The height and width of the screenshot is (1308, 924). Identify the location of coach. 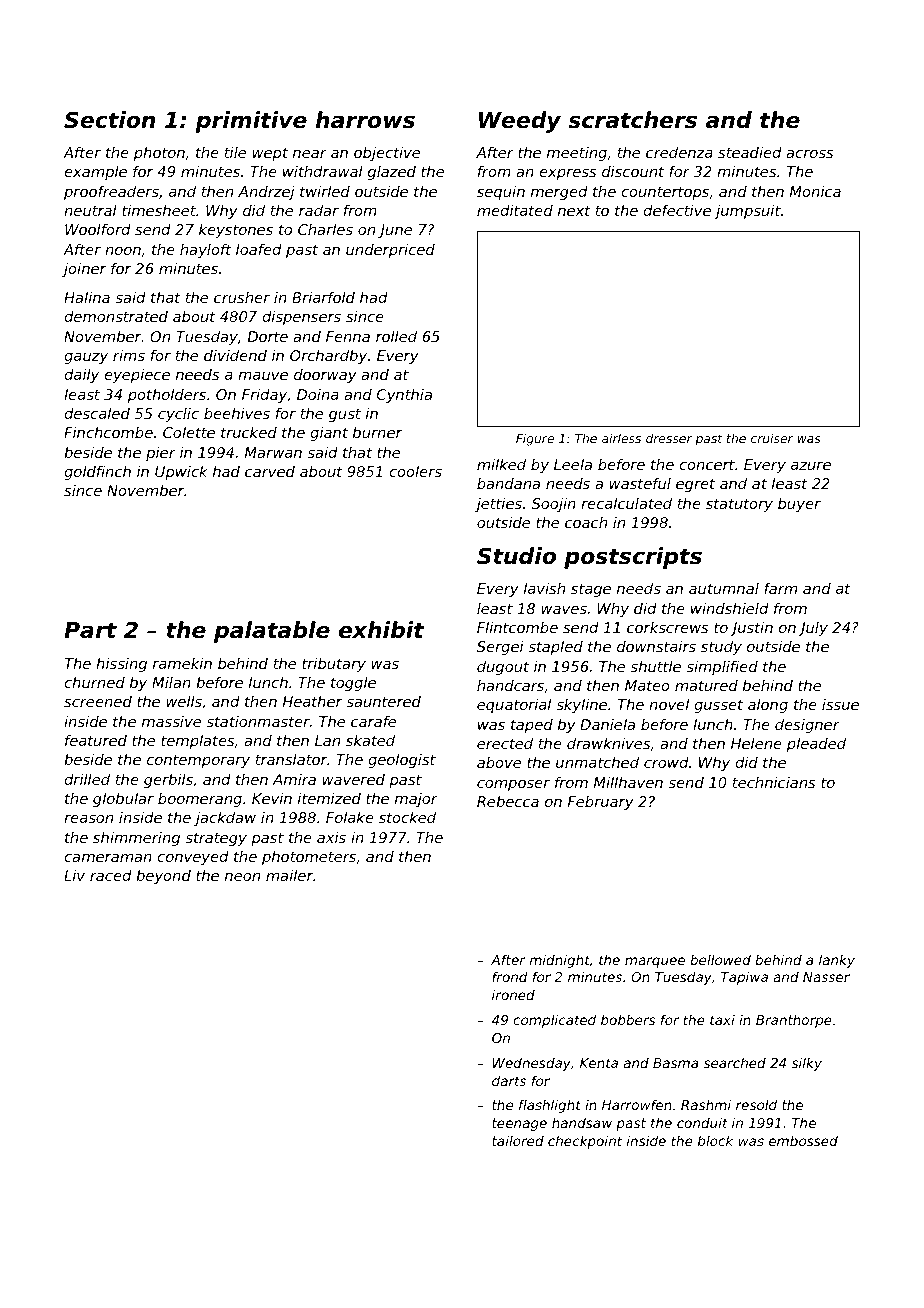
(586, 522).
